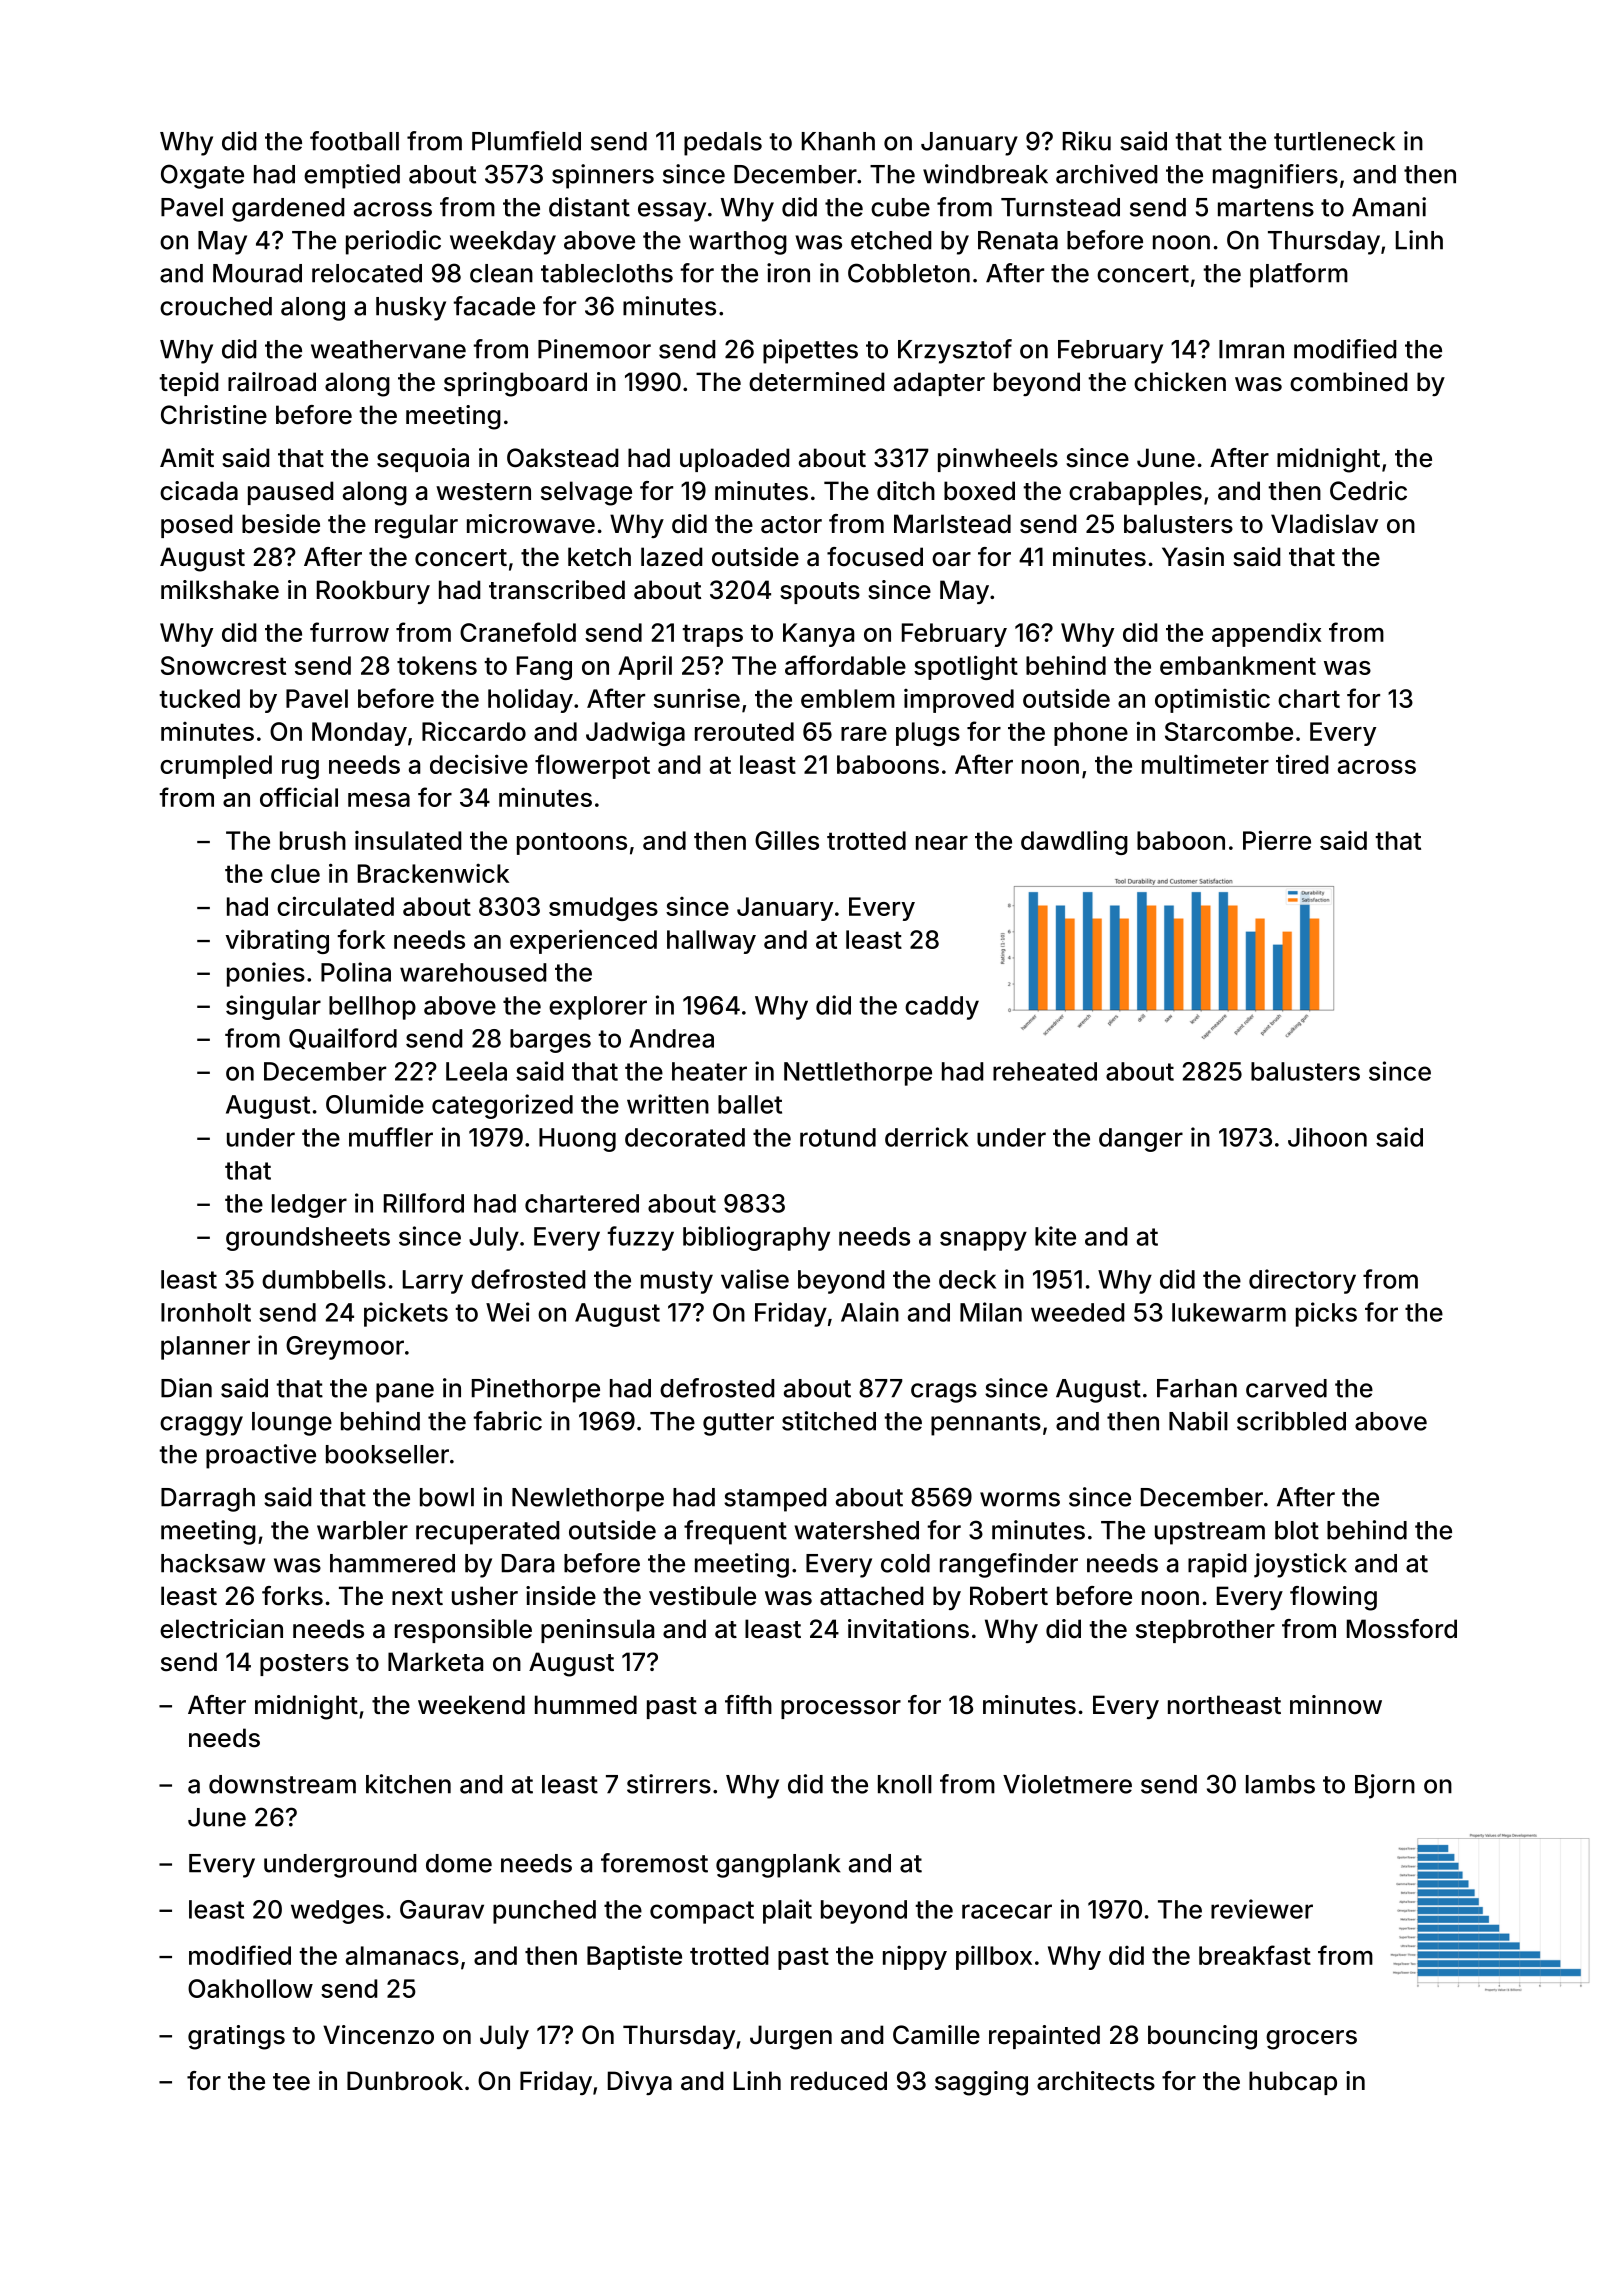 The width and height of the document is (1620, 2292). I want to click on picks, so click(1326, 1314).
